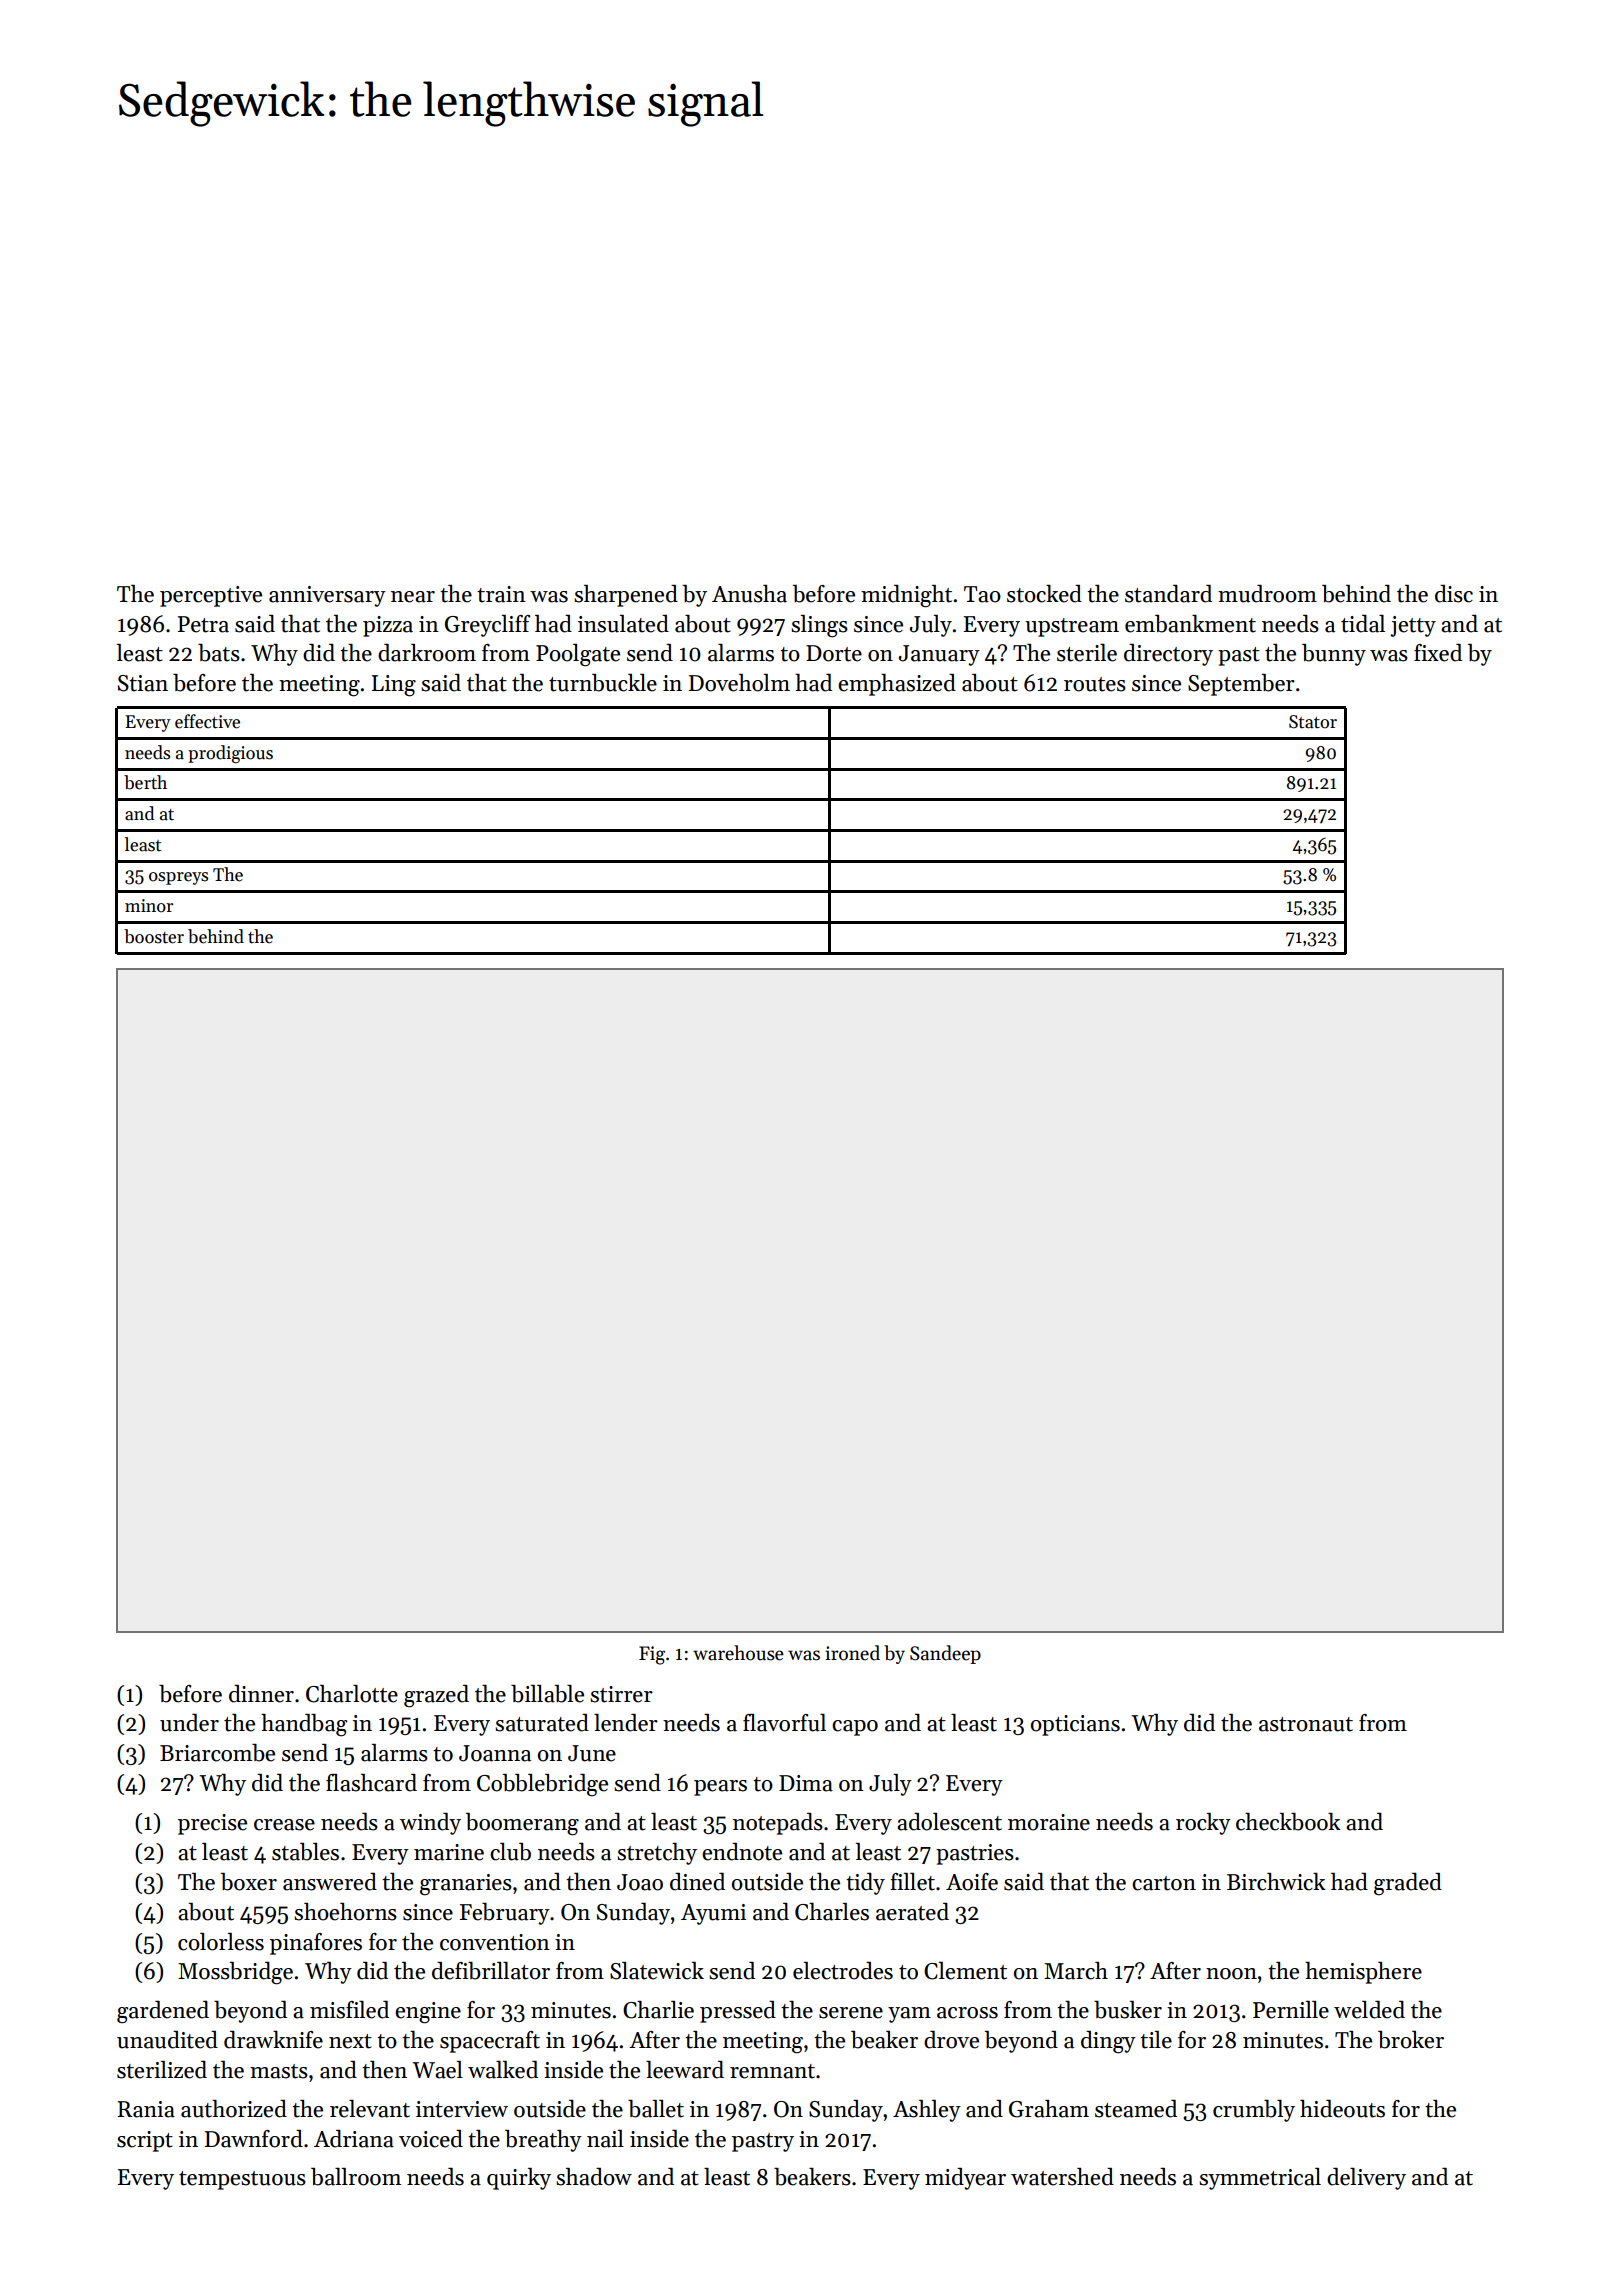  Describe the element at coordinates (1313, 722) in the image. I see `Stator` at that location.
